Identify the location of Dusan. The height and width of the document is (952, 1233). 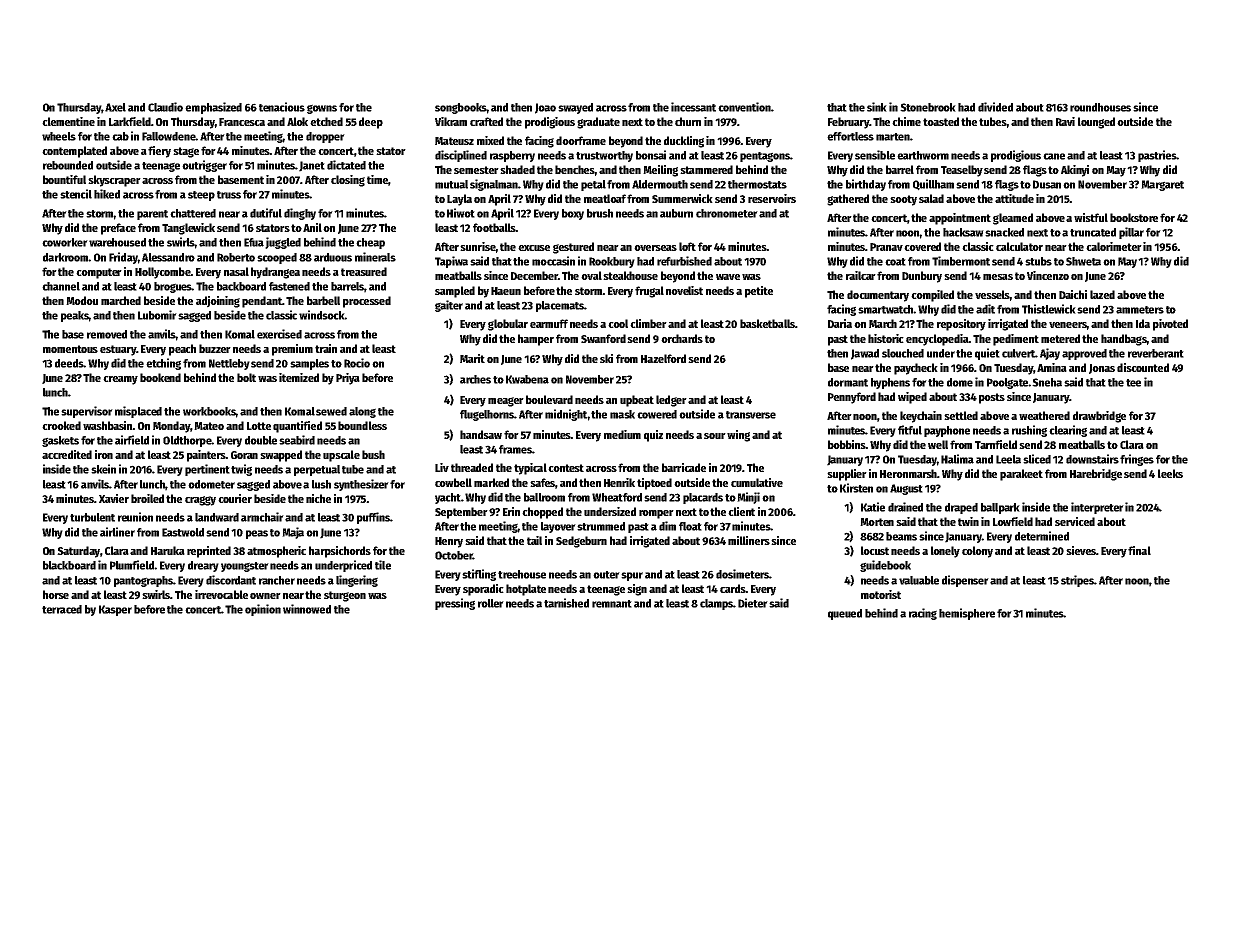
(1047, 184).
